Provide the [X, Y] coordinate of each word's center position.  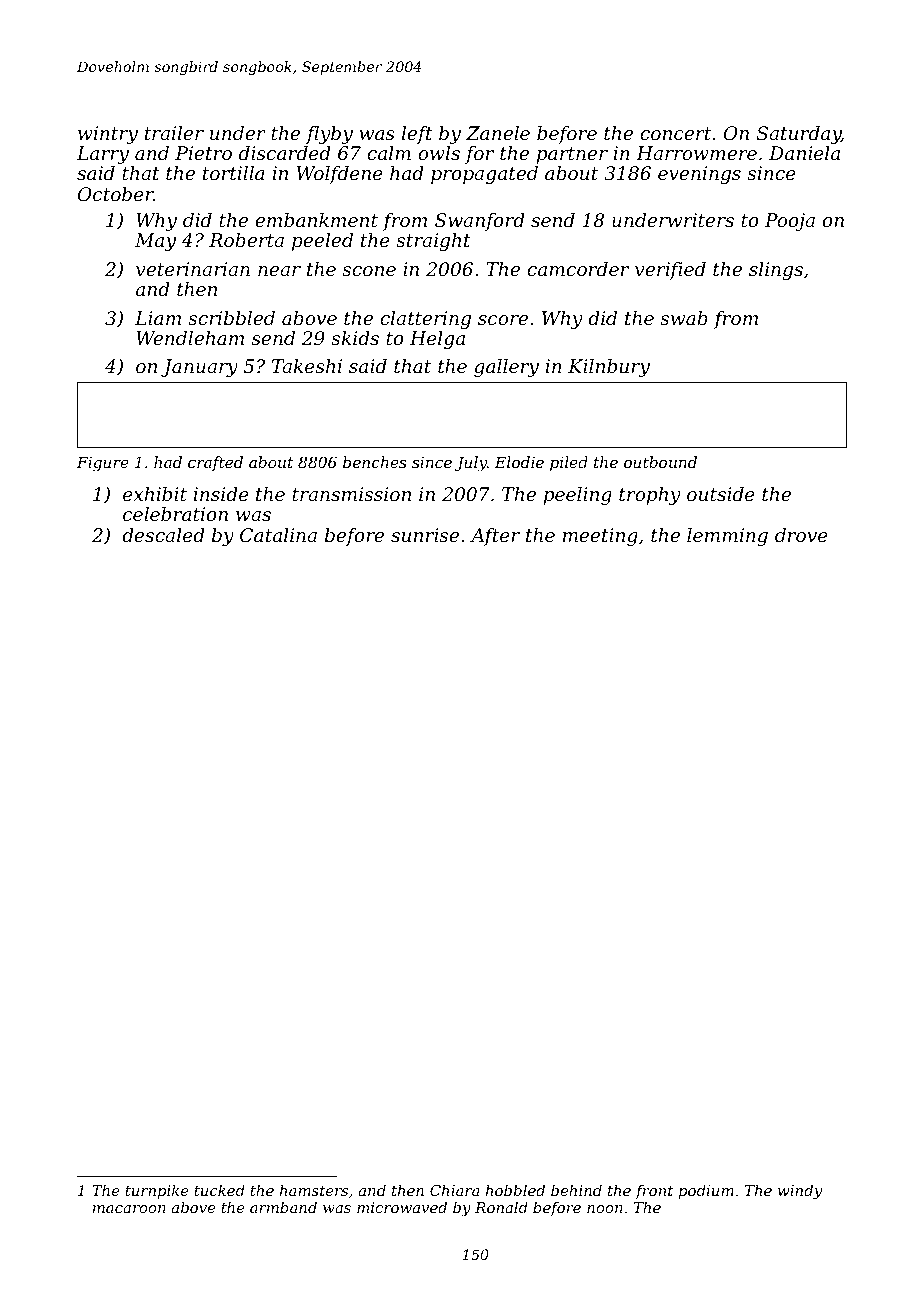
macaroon [129, 1209]
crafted [215, 463]
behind [576, 1190]
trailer [174, 133]
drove [801, 535]
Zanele [498, 133]
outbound [660, 462]
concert [675, 133]
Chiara [455, 1190]
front [654, 1191]
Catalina [278, 535]
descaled [163, 535]
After [495, 537]
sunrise [425, 535]
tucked [219, 1190]
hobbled [515, 1190]
